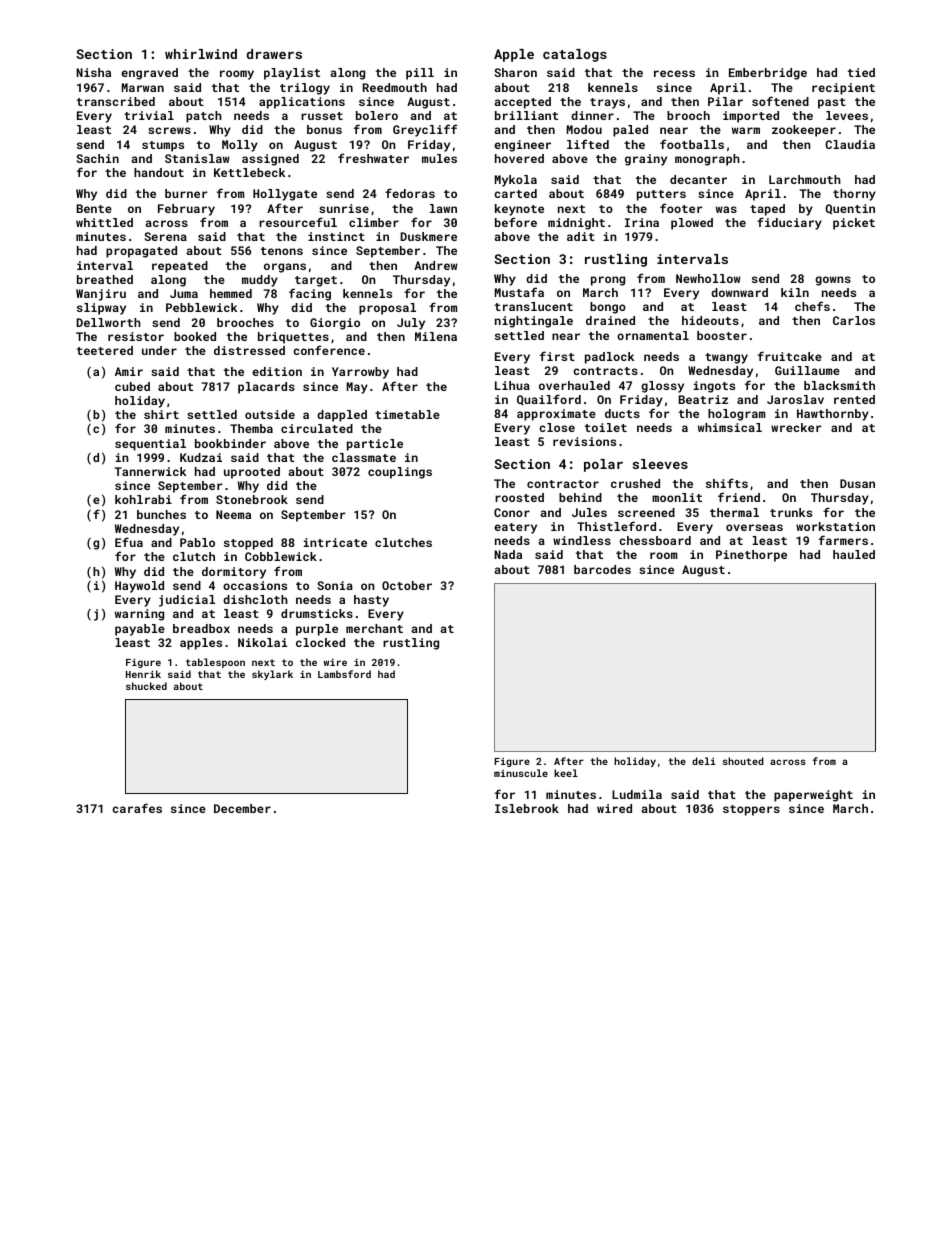 This image has width=952, height=1233. Describe the element at coordinates (527, 808) in the image. I see `Islebrook` at that location.
